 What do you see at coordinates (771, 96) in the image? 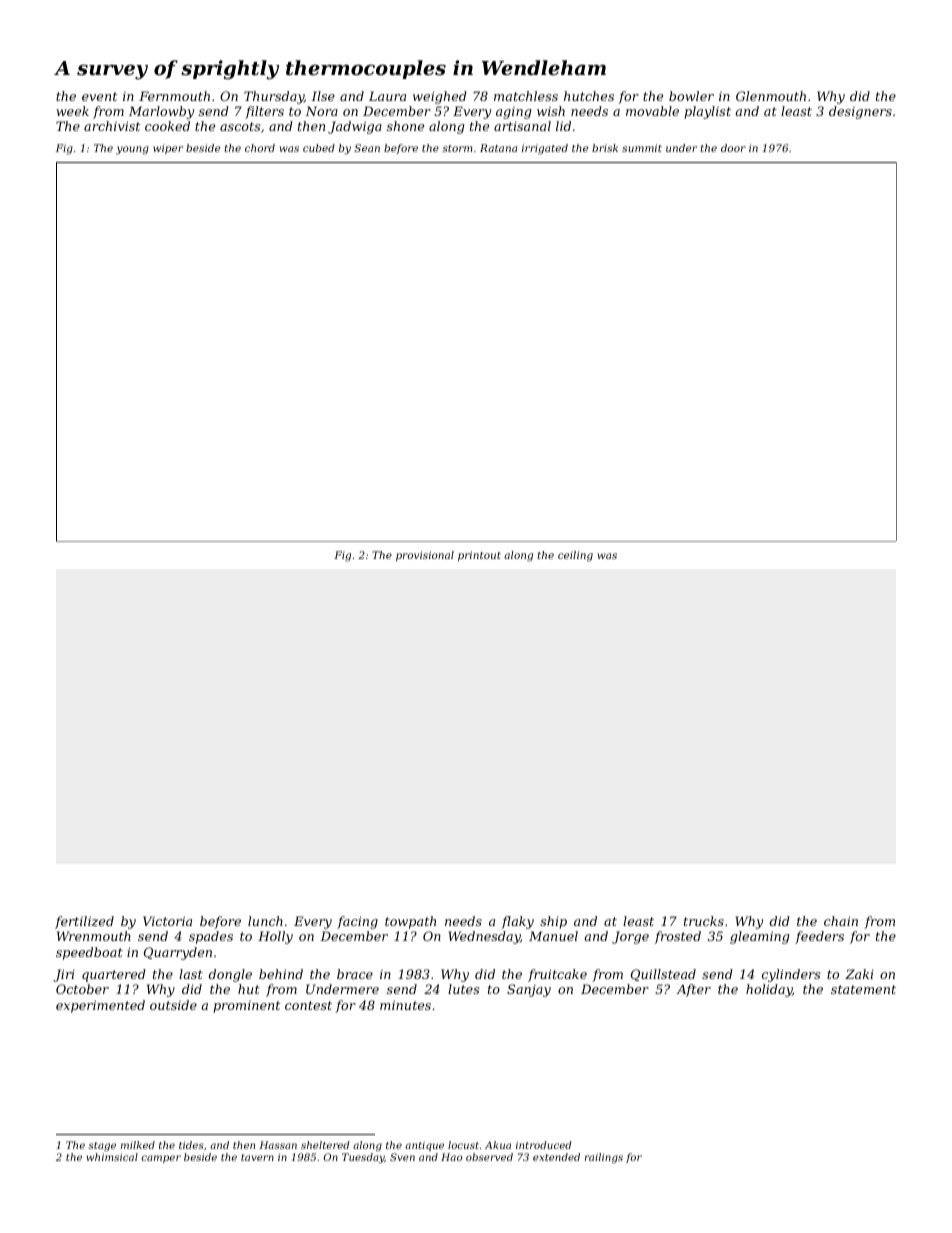
I see `Glenmouth` at bounding box center [771, 96].
